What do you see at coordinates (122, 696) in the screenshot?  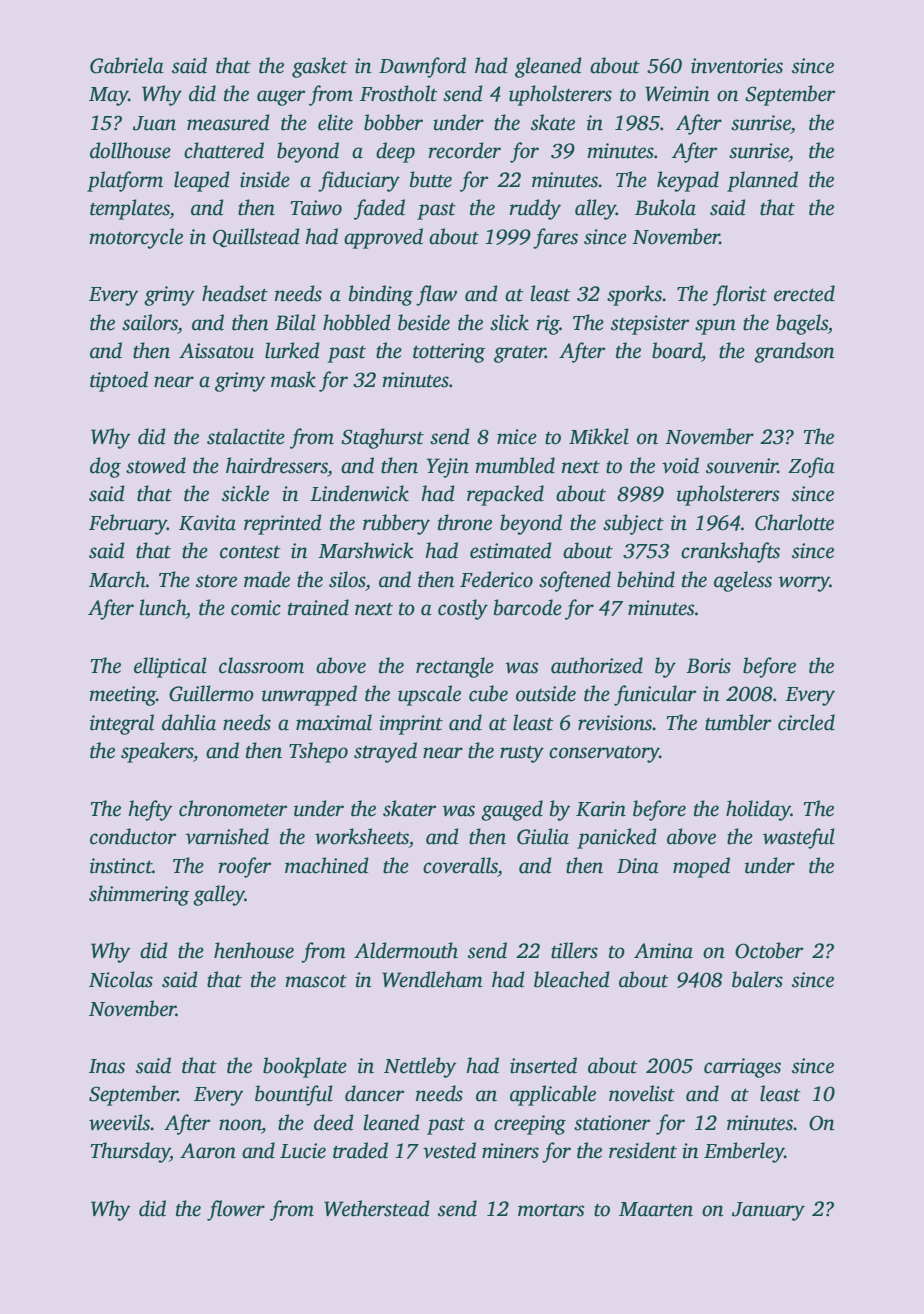 I see `meeting` at bounding box center [122, 696].
